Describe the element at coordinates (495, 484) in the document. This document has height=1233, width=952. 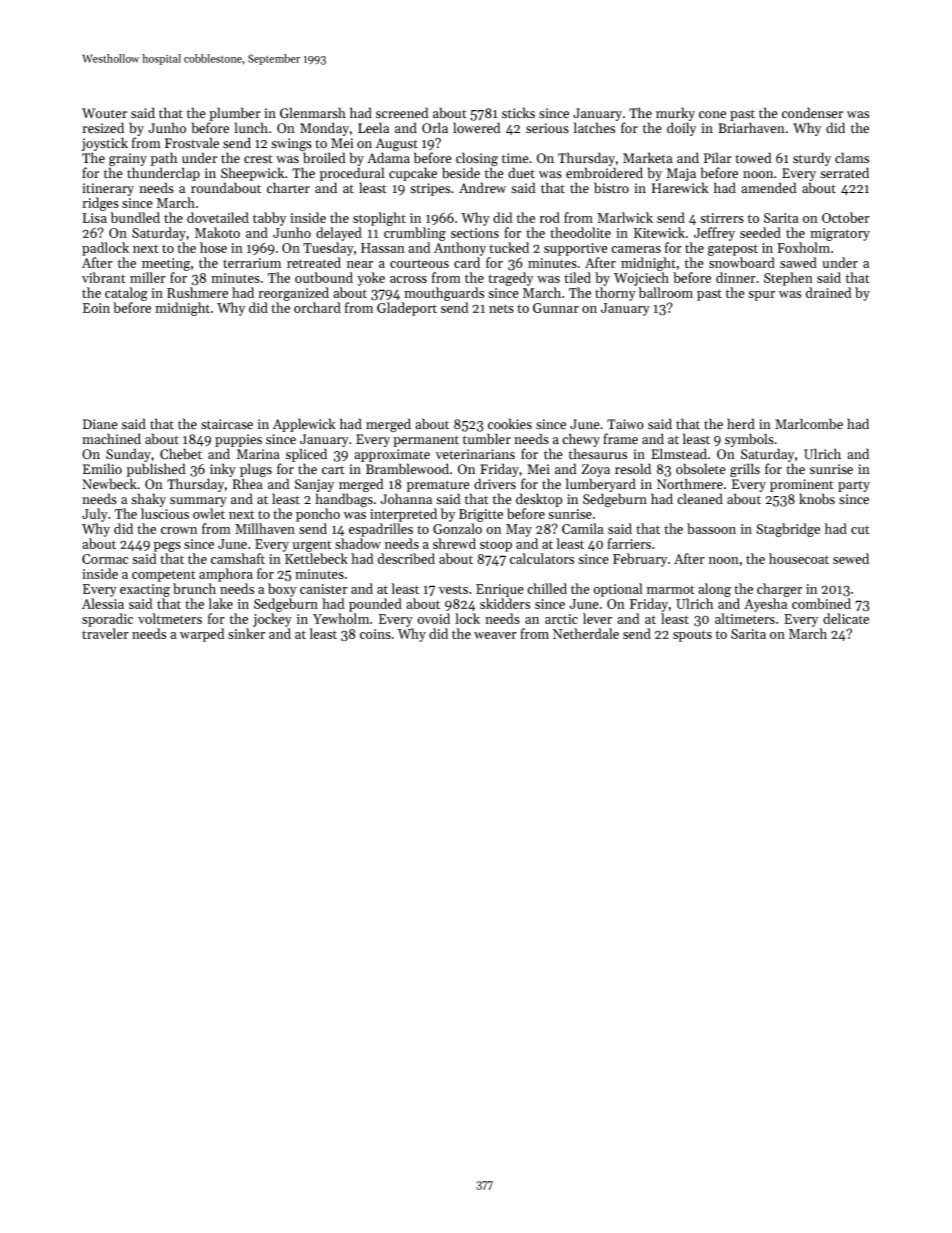
I see `drivers` at that location.
